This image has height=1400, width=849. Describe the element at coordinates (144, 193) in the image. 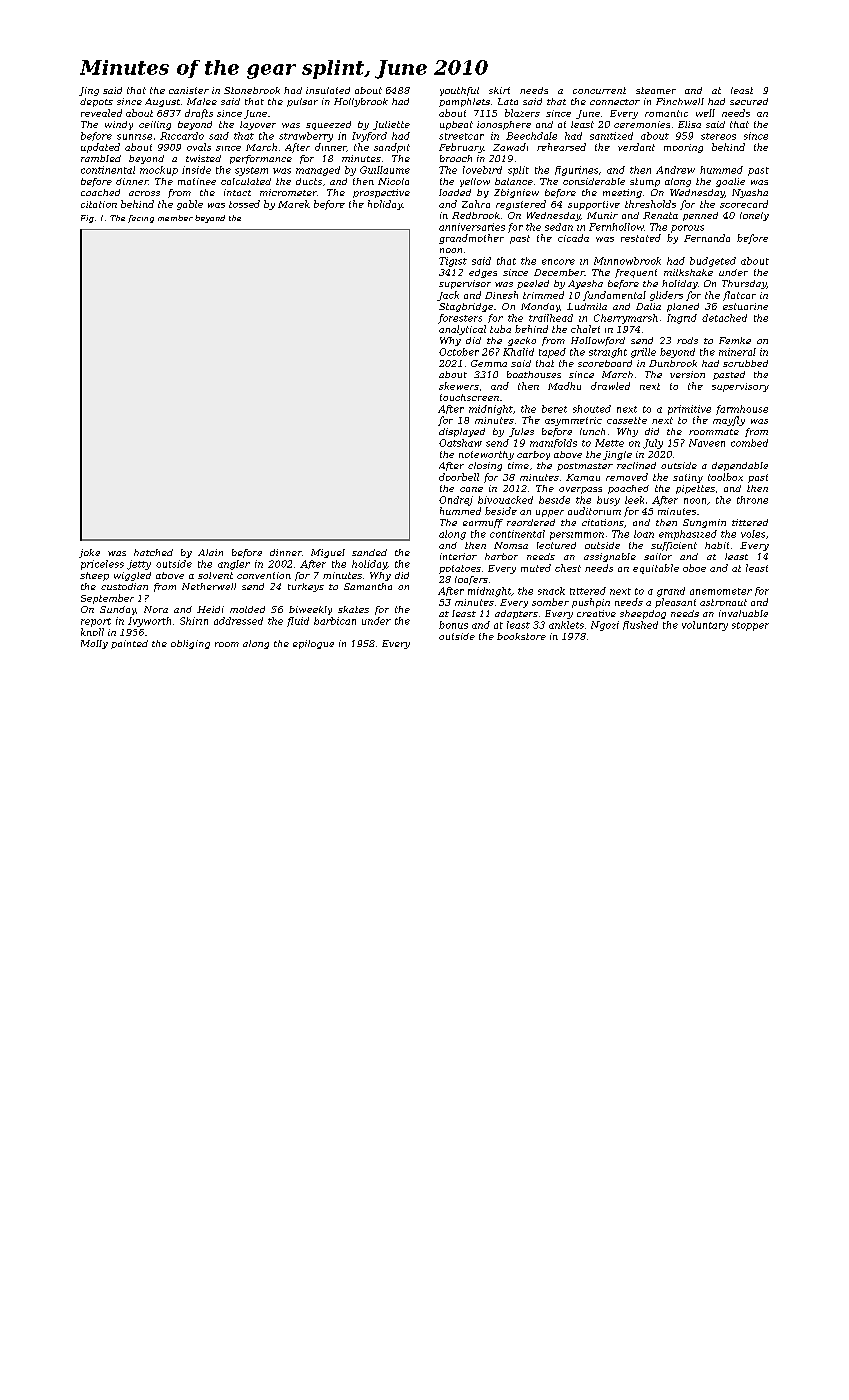

I see `across` at that location.
